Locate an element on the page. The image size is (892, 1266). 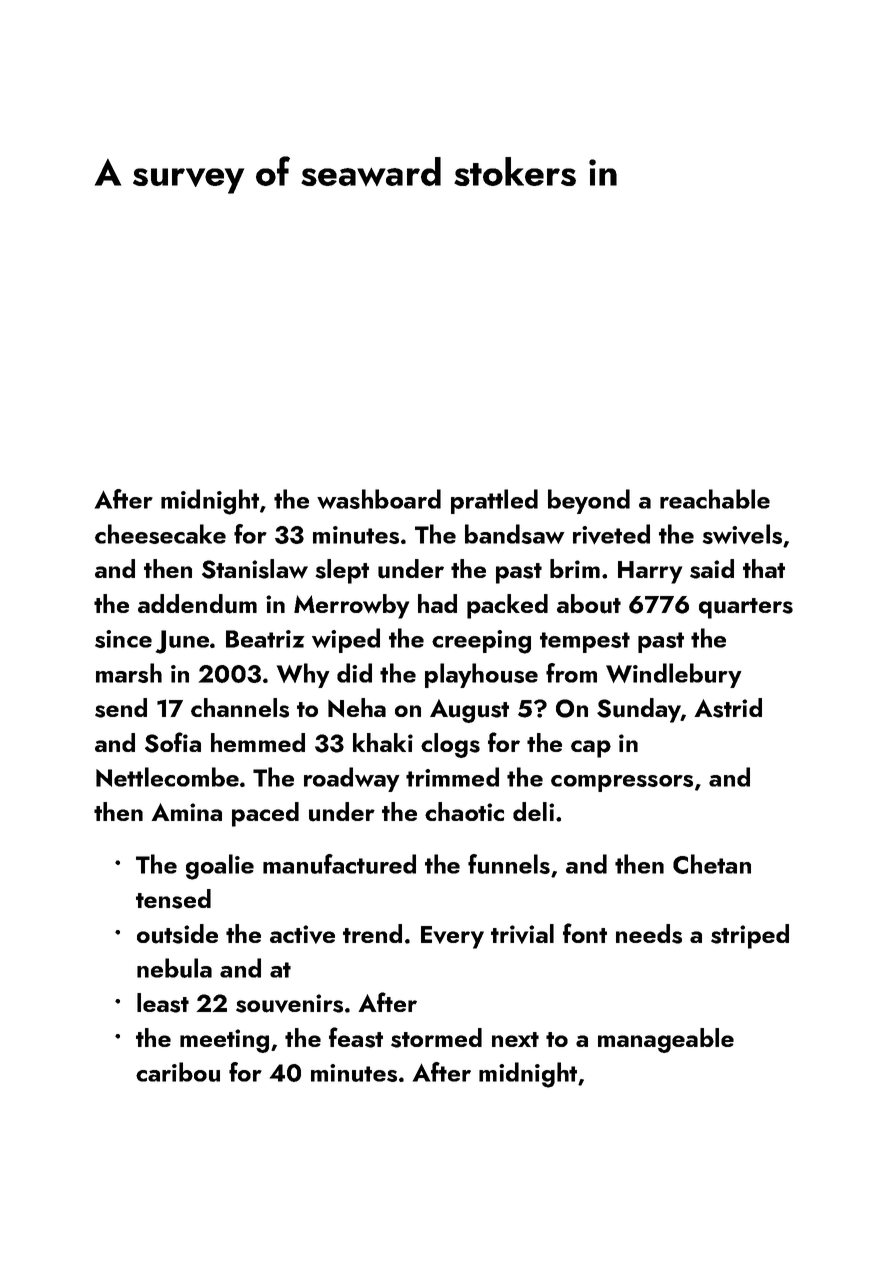
washboard is located at coordinates (379, 499).
